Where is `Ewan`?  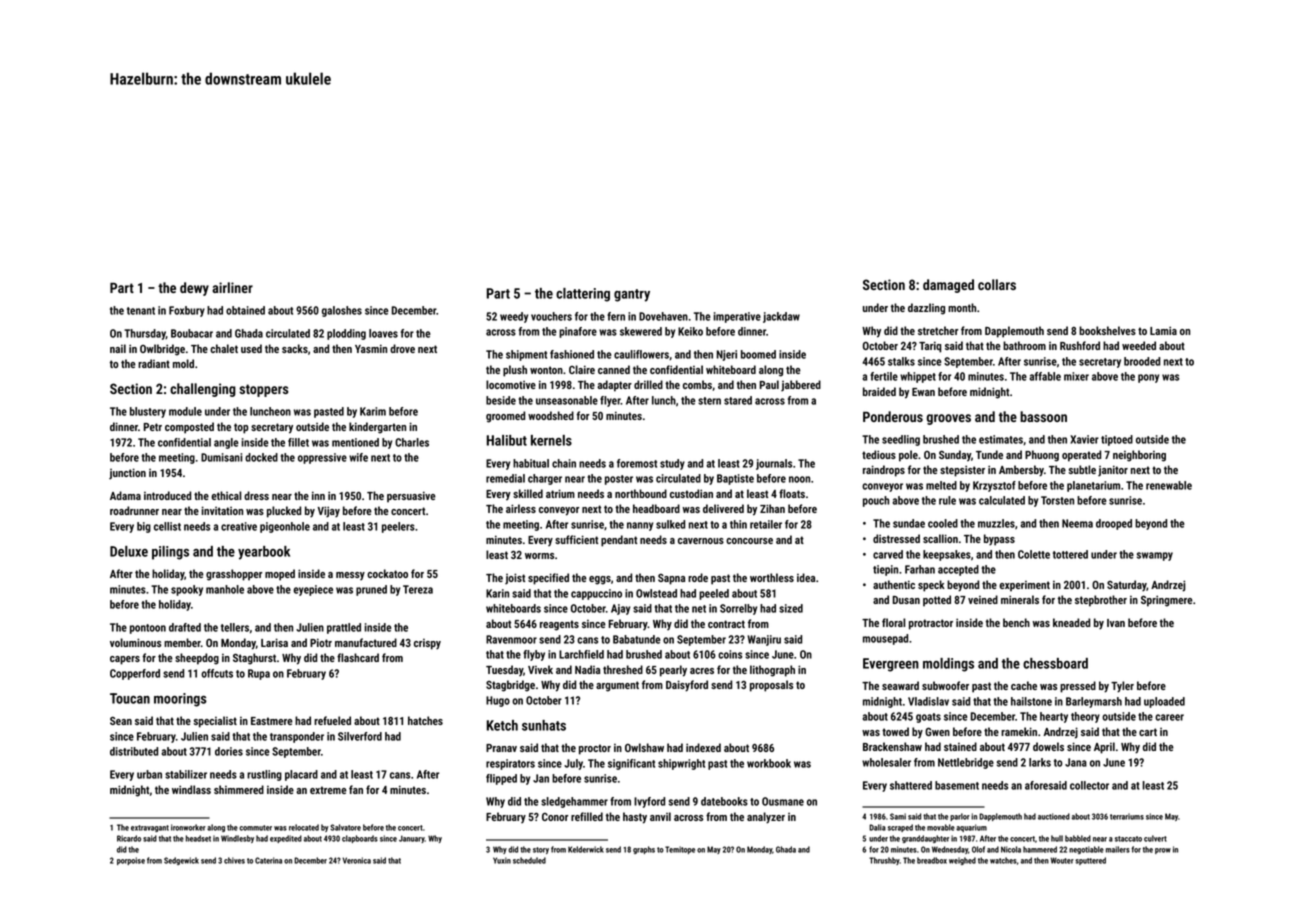
Ewan is located at coordinates (923, 392).
